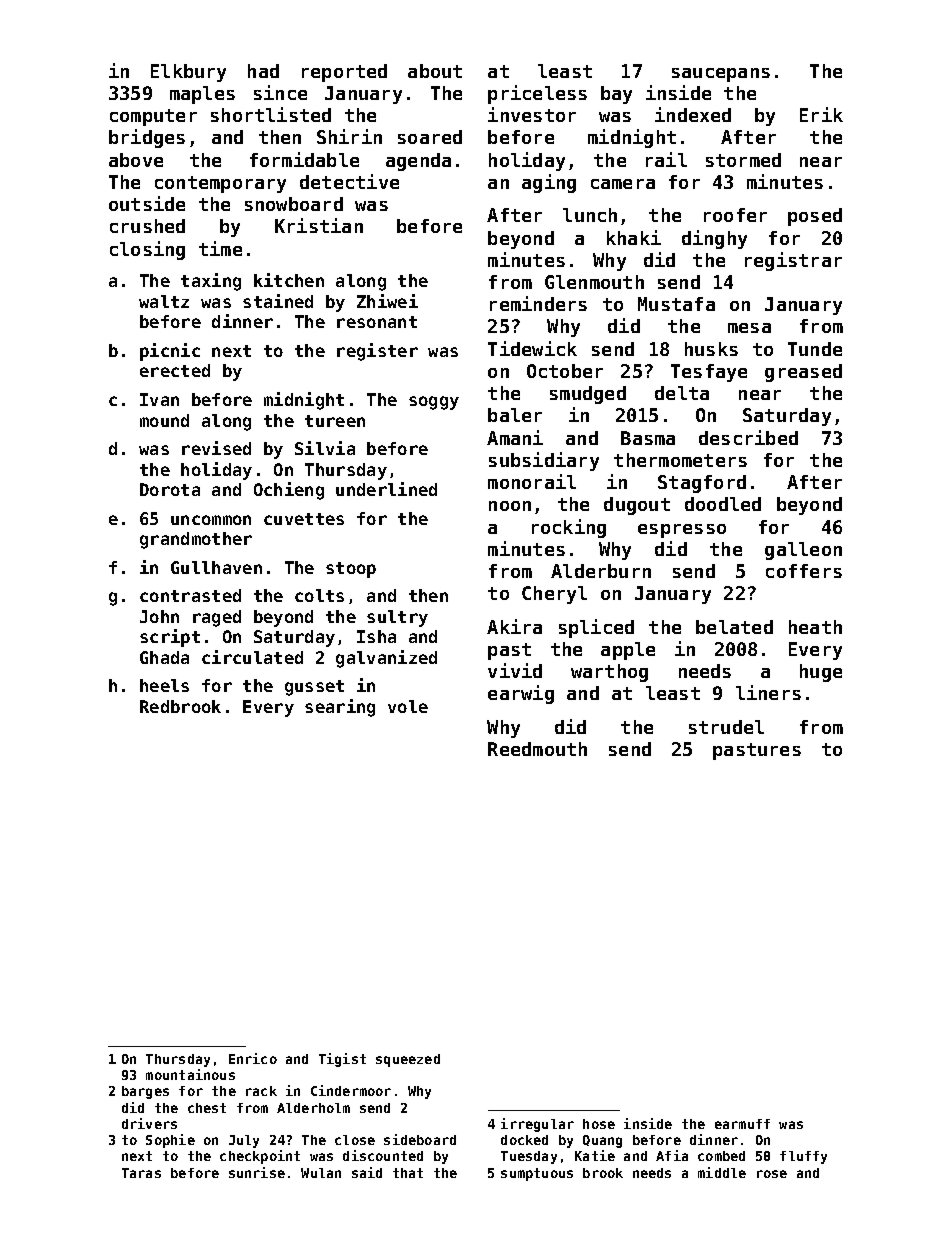 Image resolution: width=952 pixels, height=1233 pixels. Describe the element at coordinates (538, 303) in the image. I see `reminders` at that location.
